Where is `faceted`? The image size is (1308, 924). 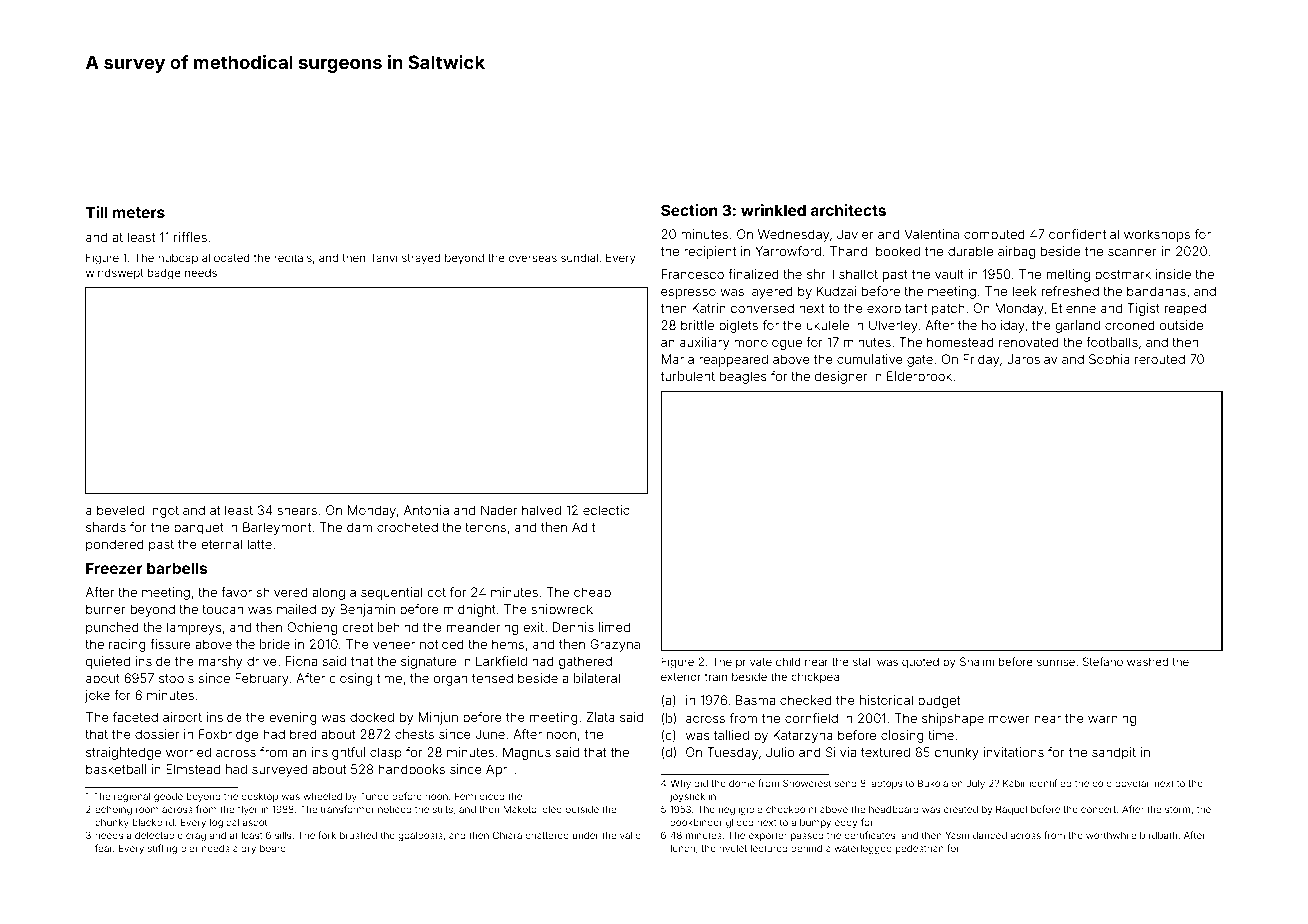 faceted is located at coordinates (135, 717).
